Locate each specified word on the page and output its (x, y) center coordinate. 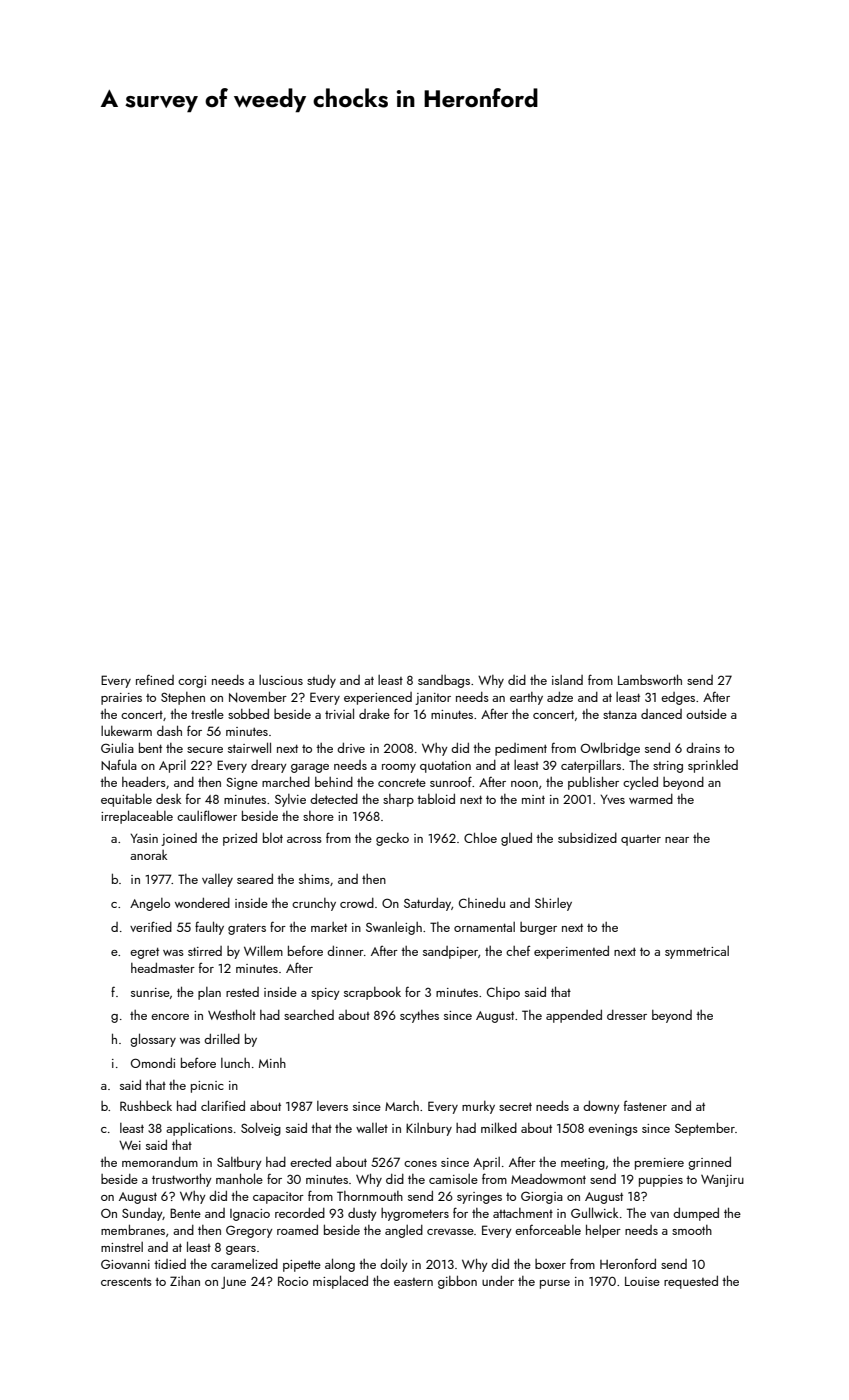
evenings (613, 1130)
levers (332, 1106)
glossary (153, 1040)
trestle (207, 713)
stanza (620, 715)
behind (334, 782)
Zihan (185, 1281)
